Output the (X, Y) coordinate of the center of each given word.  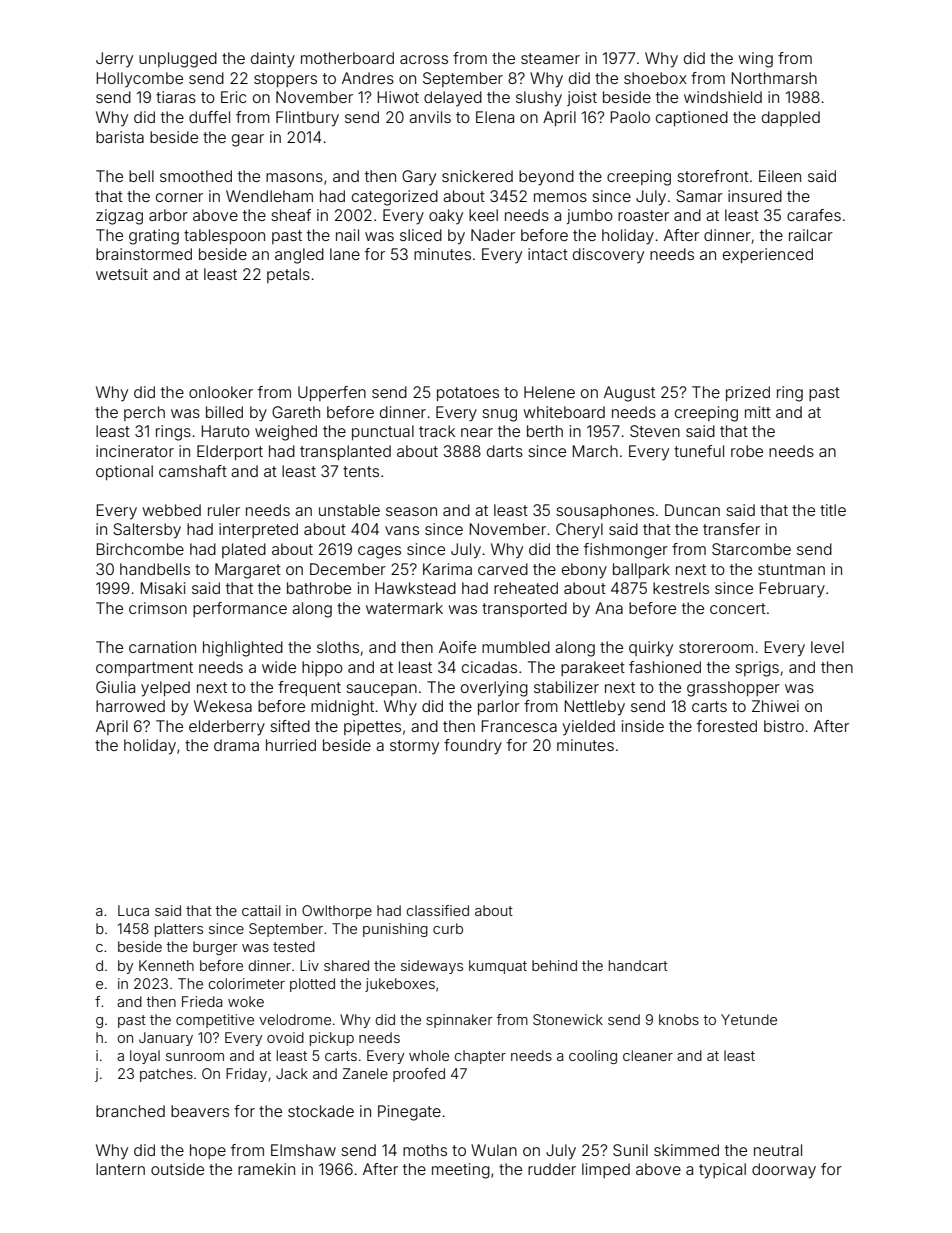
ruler (224, 510)
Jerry (114, 60)
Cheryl (579, 531)
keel (483, 215)
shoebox (655, 78)
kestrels (681, 588)
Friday (246, 1075)
